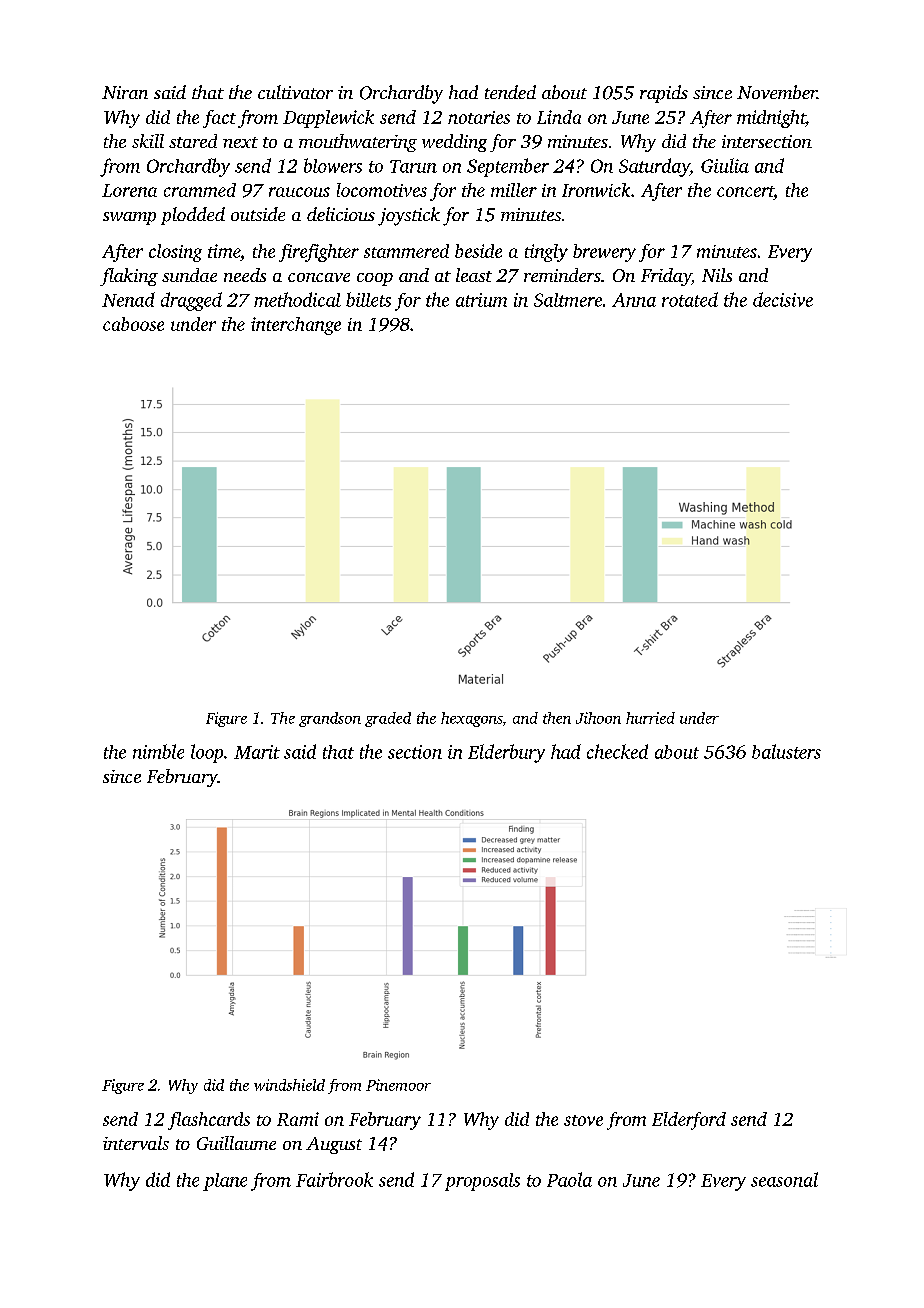 The height and width of the document is (1308, 924). Describe the element at coordinates (133, 324) in the document. I see `caboose` at that location.
